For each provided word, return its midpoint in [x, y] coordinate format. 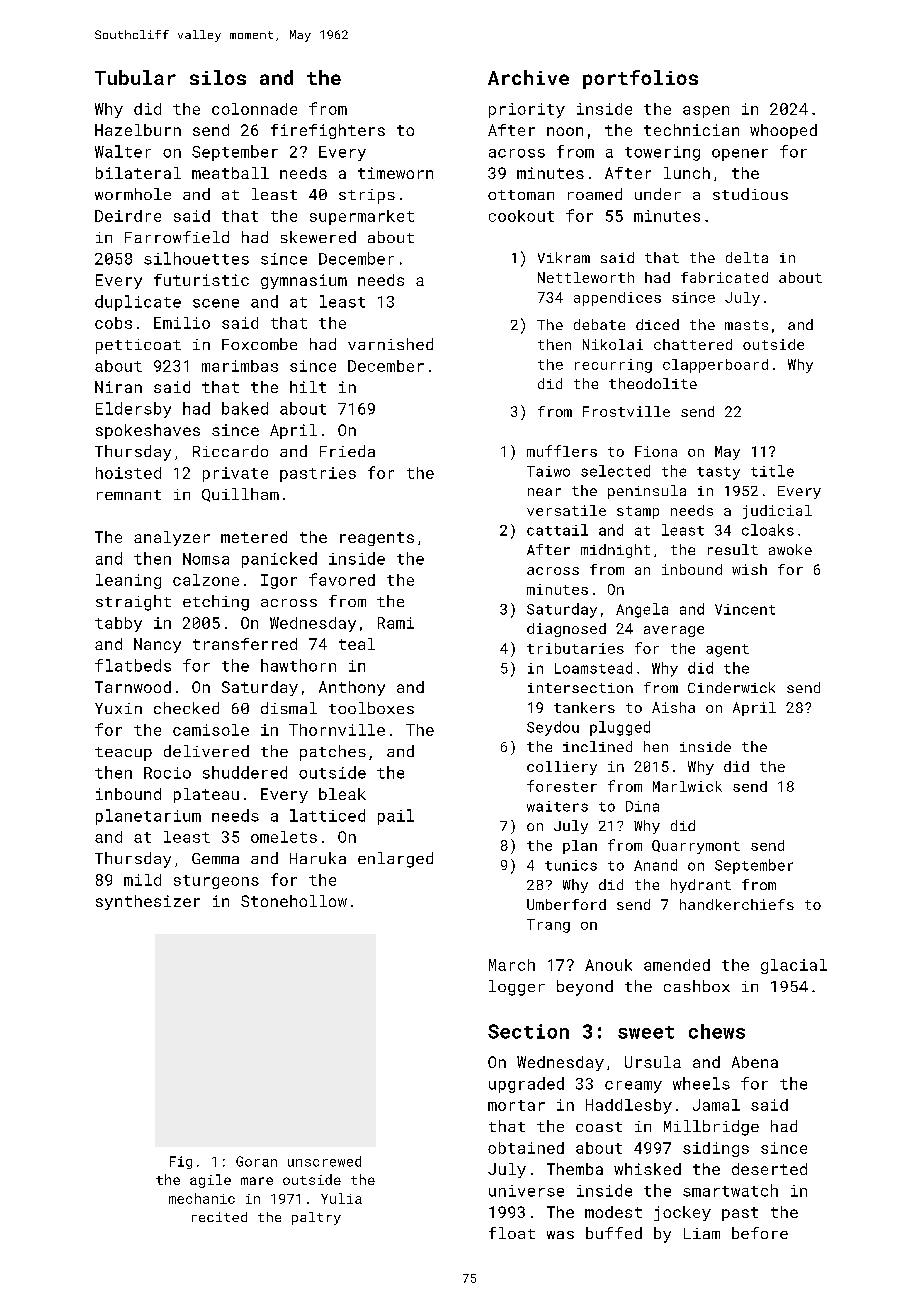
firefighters [328, 131]
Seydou [553, 728]
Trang [548, 926]
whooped [783, 131]
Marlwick [687, 786]
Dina [642, 806]
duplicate [138, 303]
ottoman [521, 195]
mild [142, 880]
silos [218, 77]
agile [210, 1181]
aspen [706, 112]
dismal [289, 708]
